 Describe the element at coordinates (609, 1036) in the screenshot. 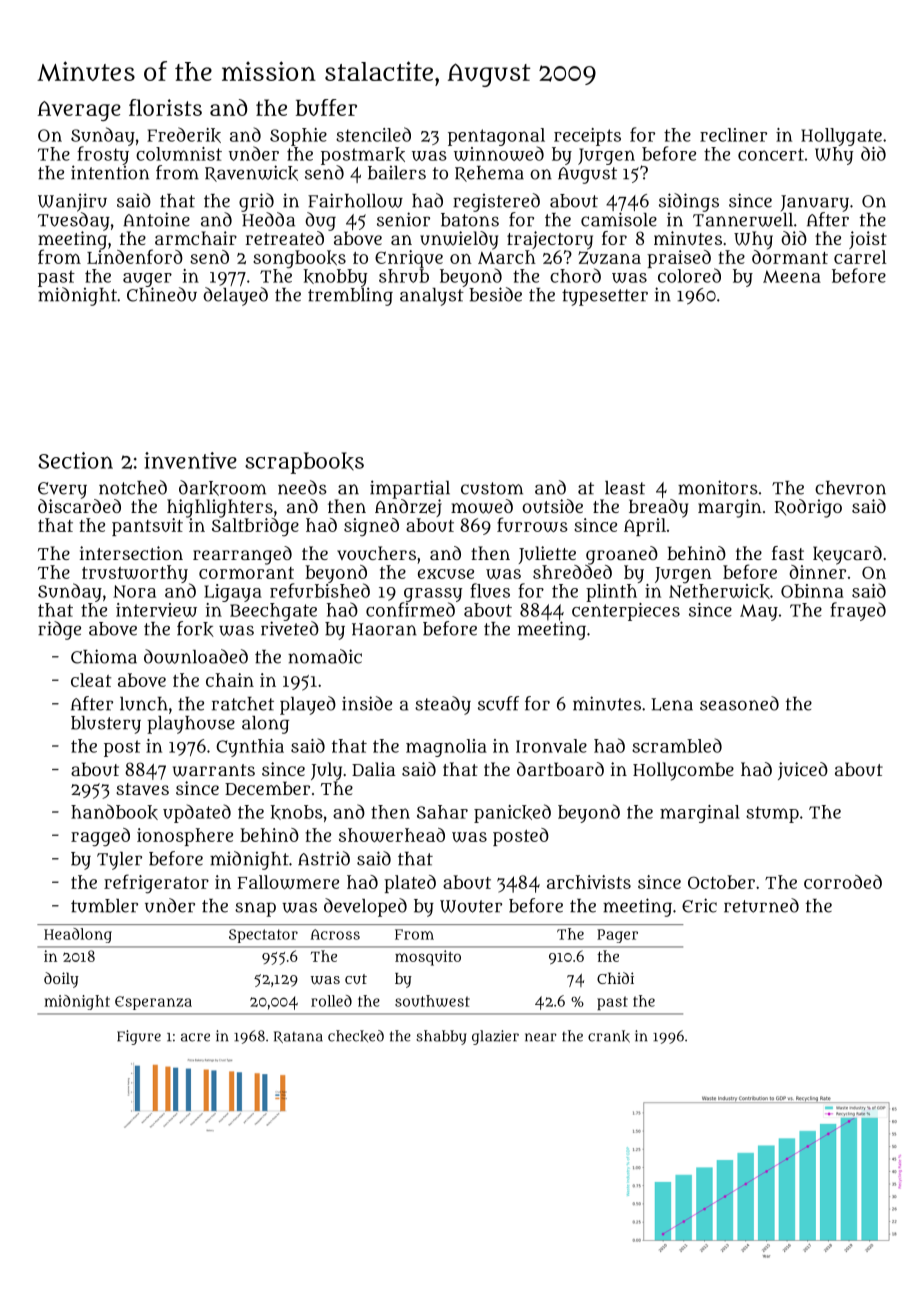

I see `crank` at that location.
